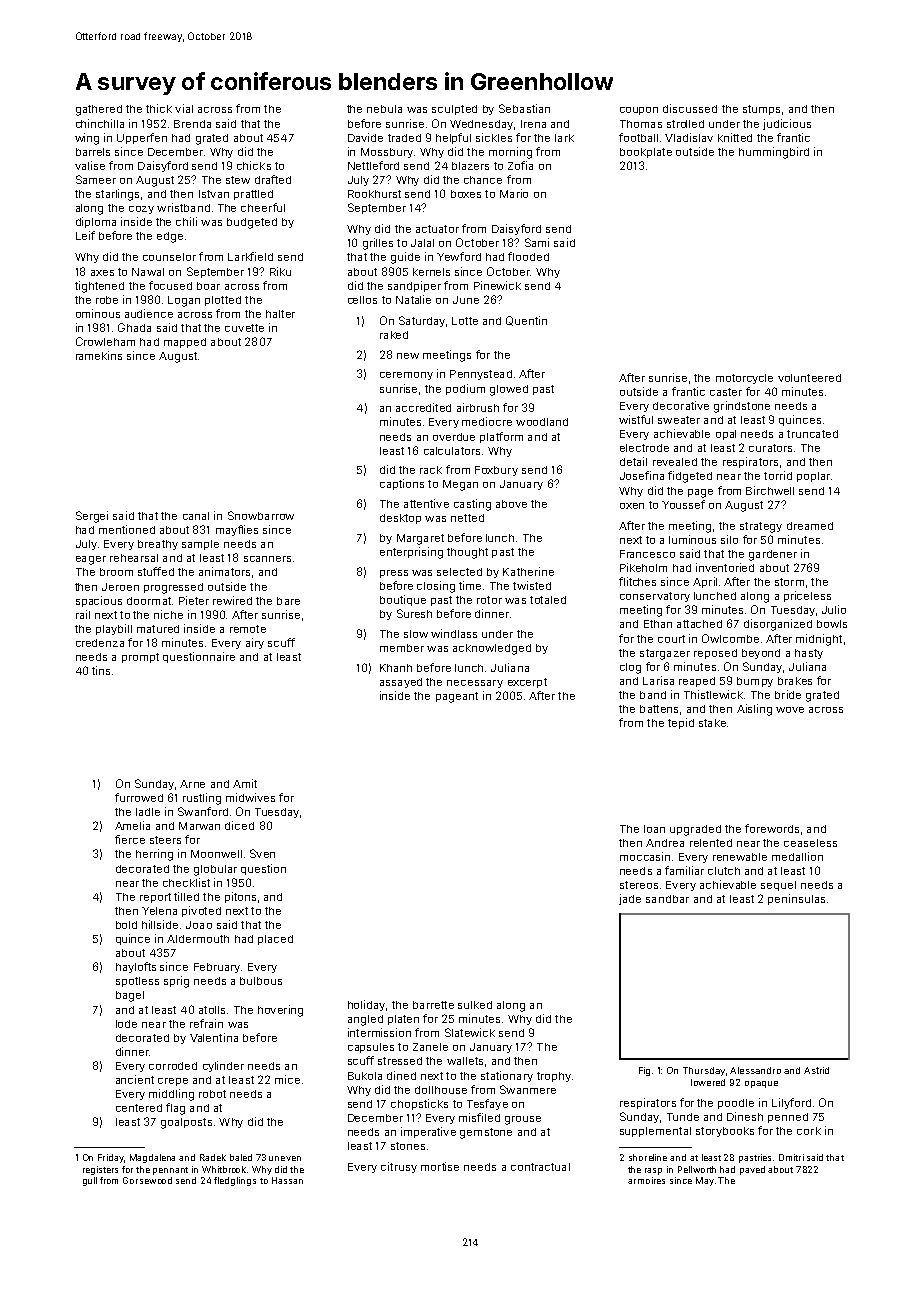 This document has width=924, height=1308. Describe the element at coordinates (171, 1095) in the document. I see `middling` at that location.
